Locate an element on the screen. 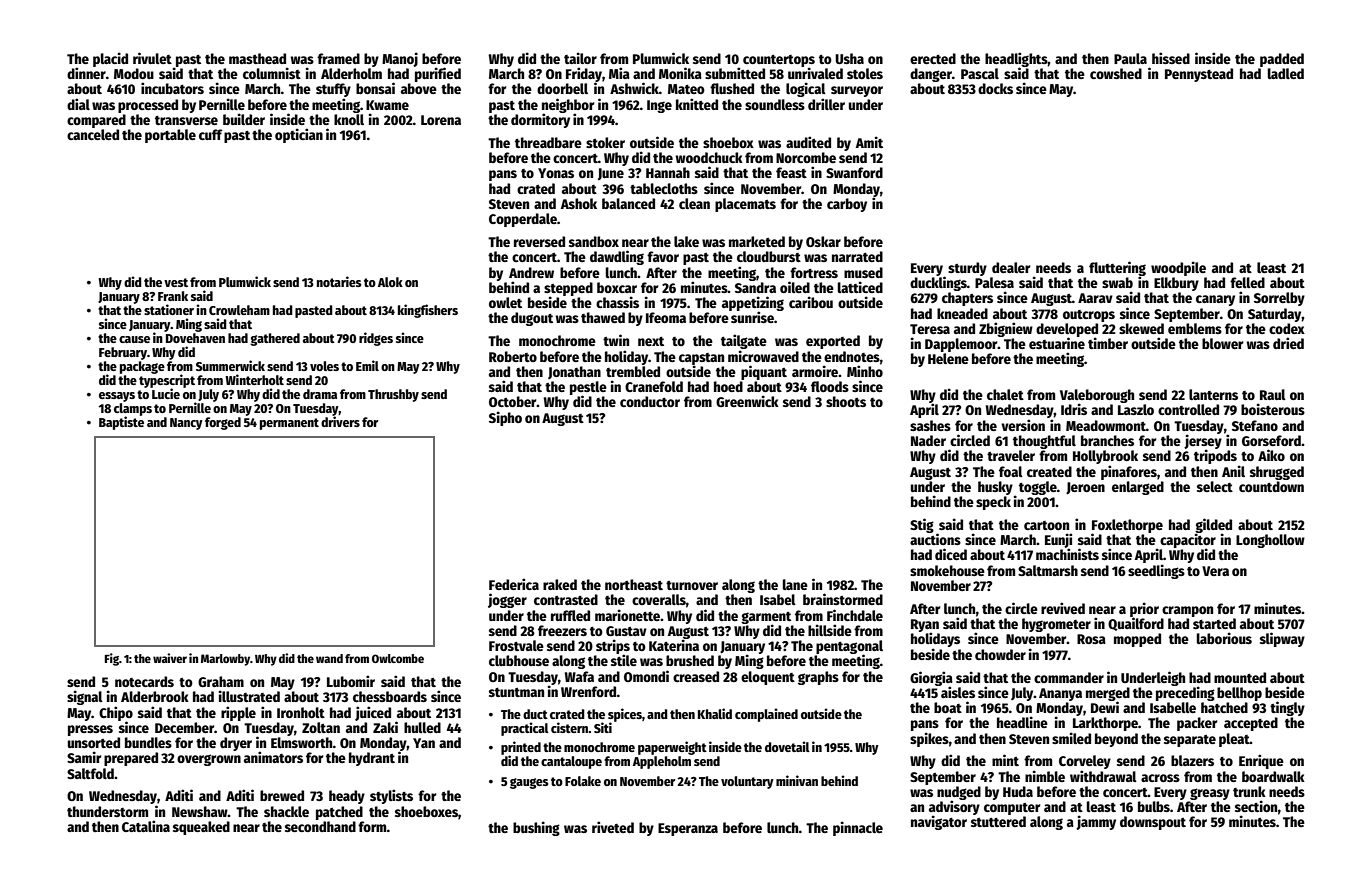  woodpile is located at coordinates (1178, 268).
